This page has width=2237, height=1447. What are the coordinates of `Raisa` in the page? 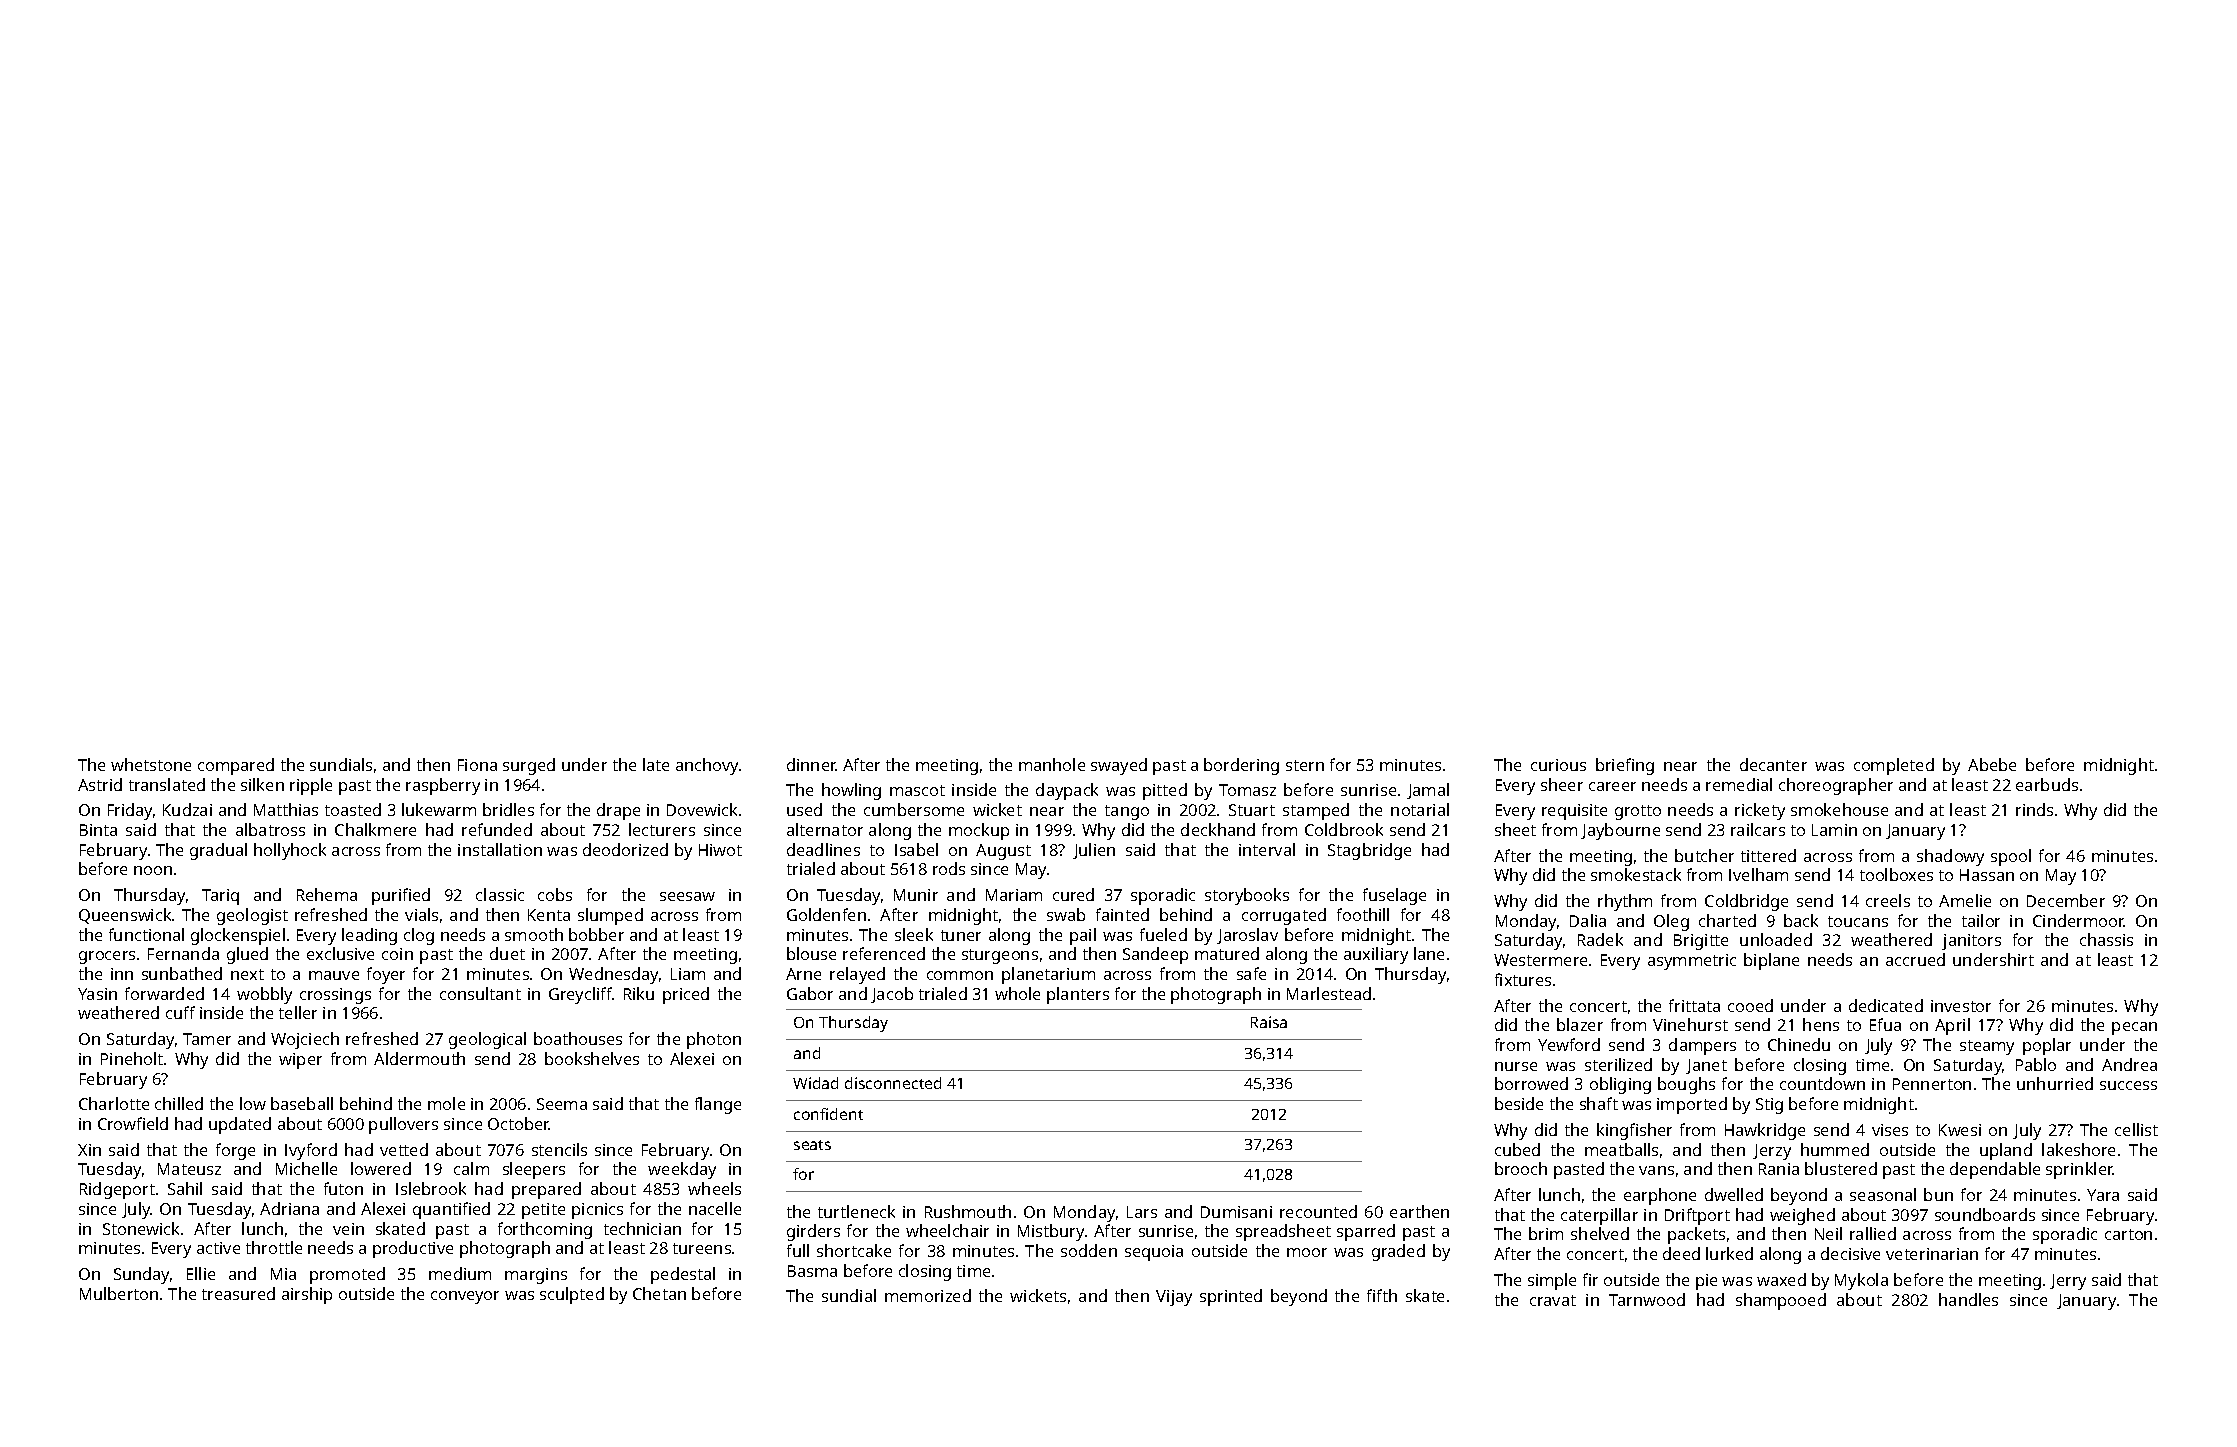 It's located at (1269, 1022).
